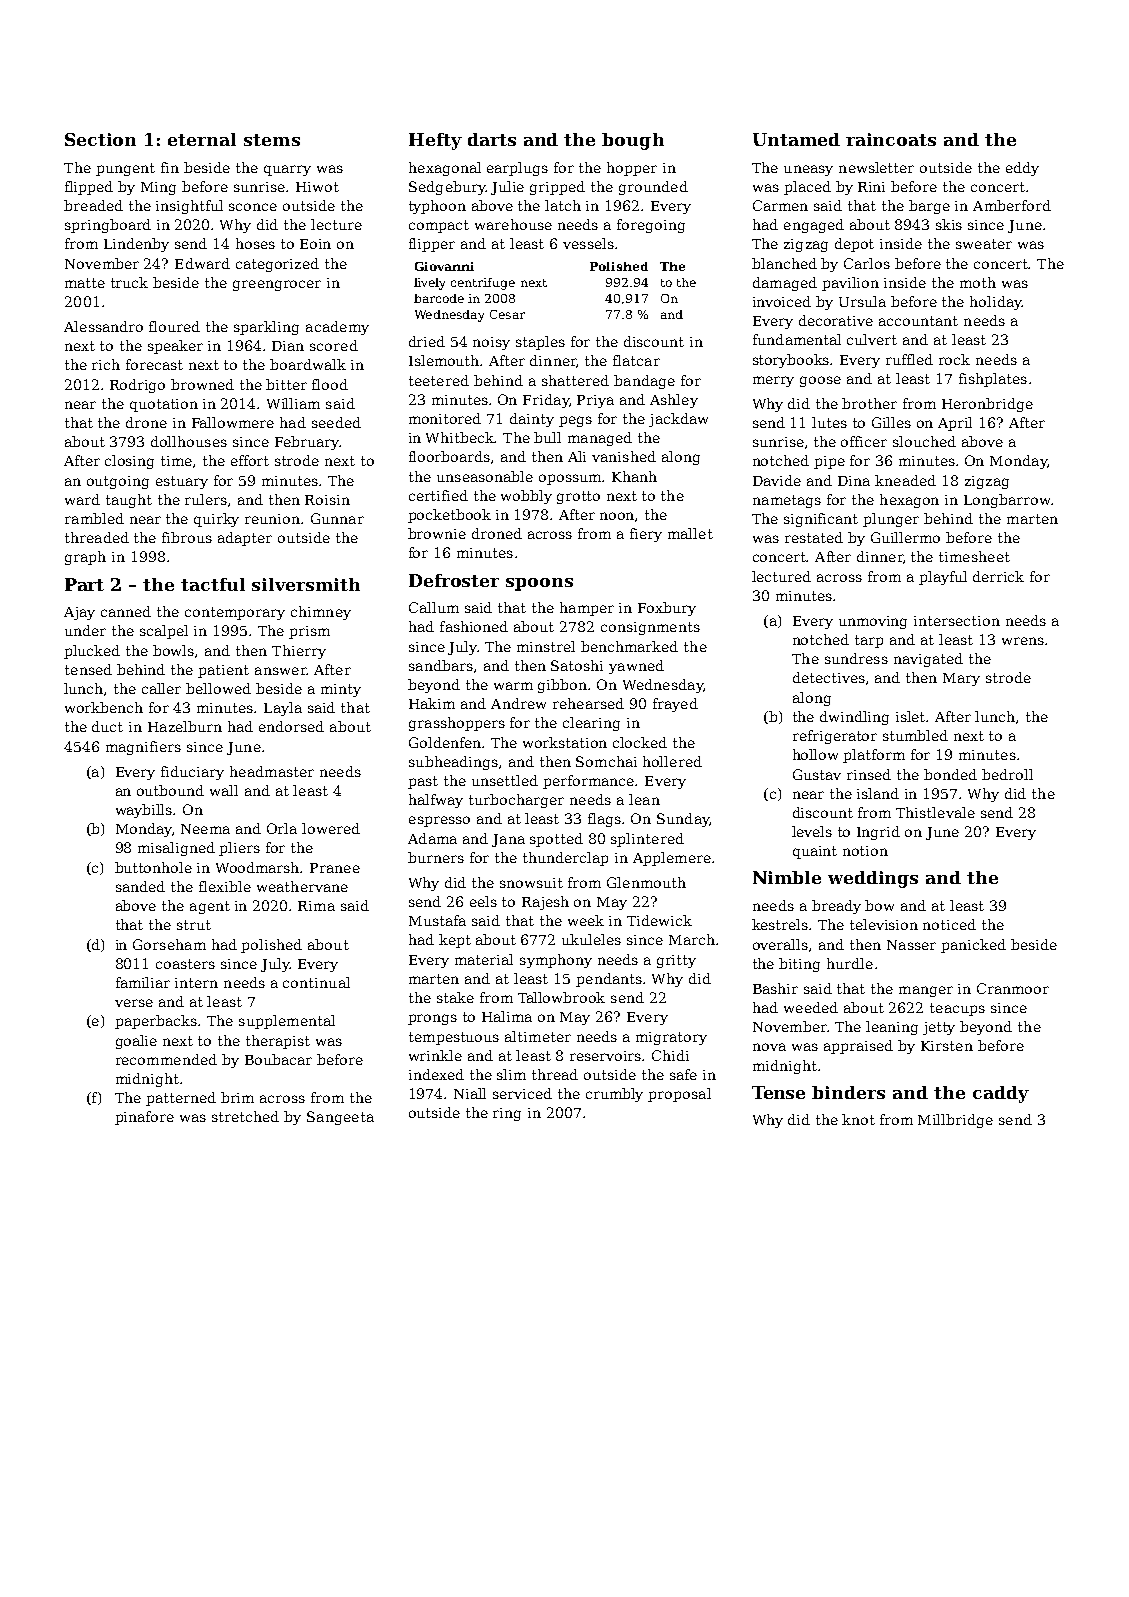 The width and height of the screenshot is (1129, 1597). What do you see at coordinates (878, 833) in the screenshot?
I see `Ingrid` at bounding box center [878, 833].
